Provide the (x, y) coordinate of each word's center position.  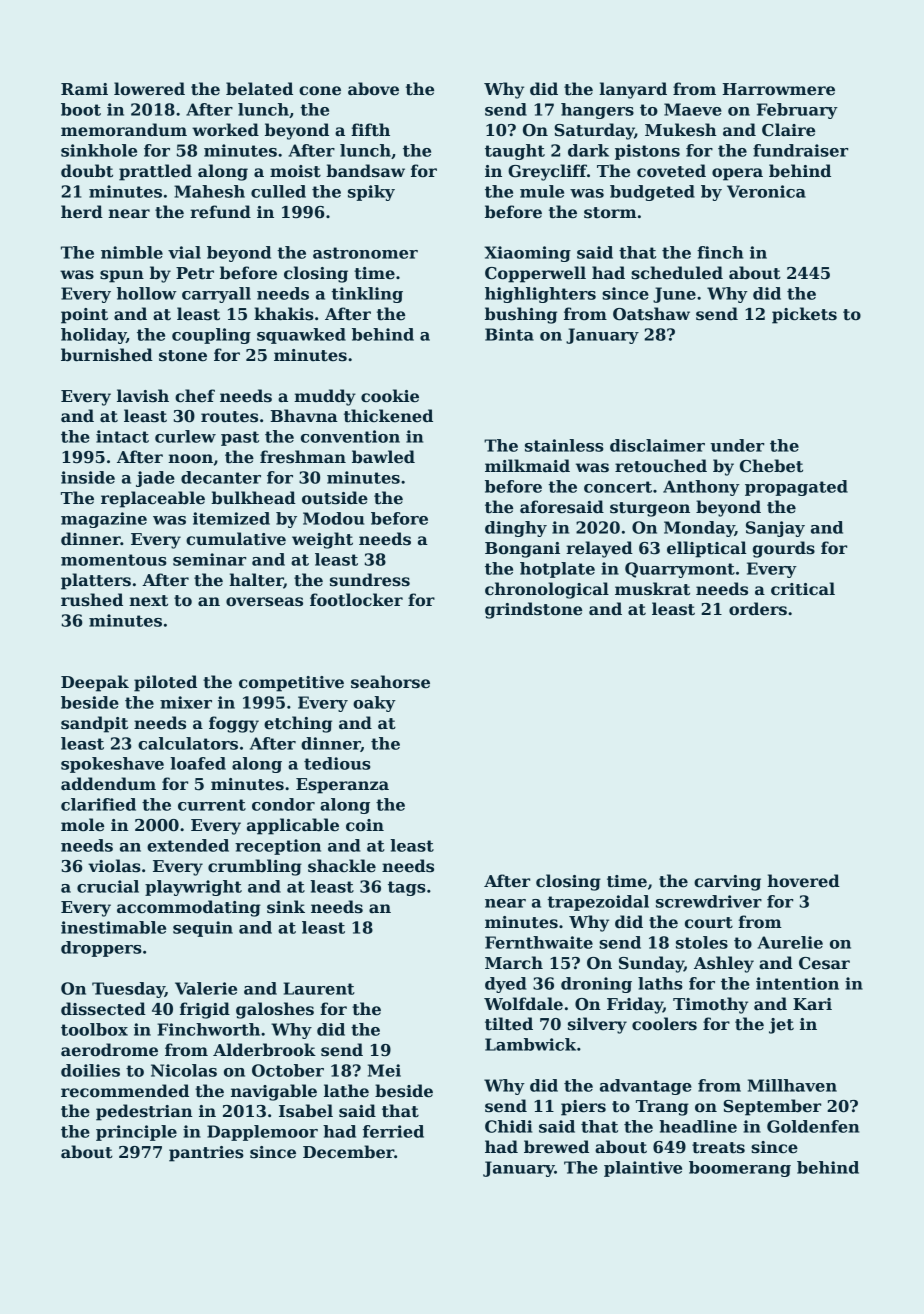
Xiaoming (527, 254)
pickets (804, 315)
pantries (206, 1154)
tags (407, 888)
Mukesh (681, 130)
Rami (84, 89)
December (348, 1152)
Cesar (824, 963)
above (373, 89)
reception (278, 847)
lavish (143, 396)
